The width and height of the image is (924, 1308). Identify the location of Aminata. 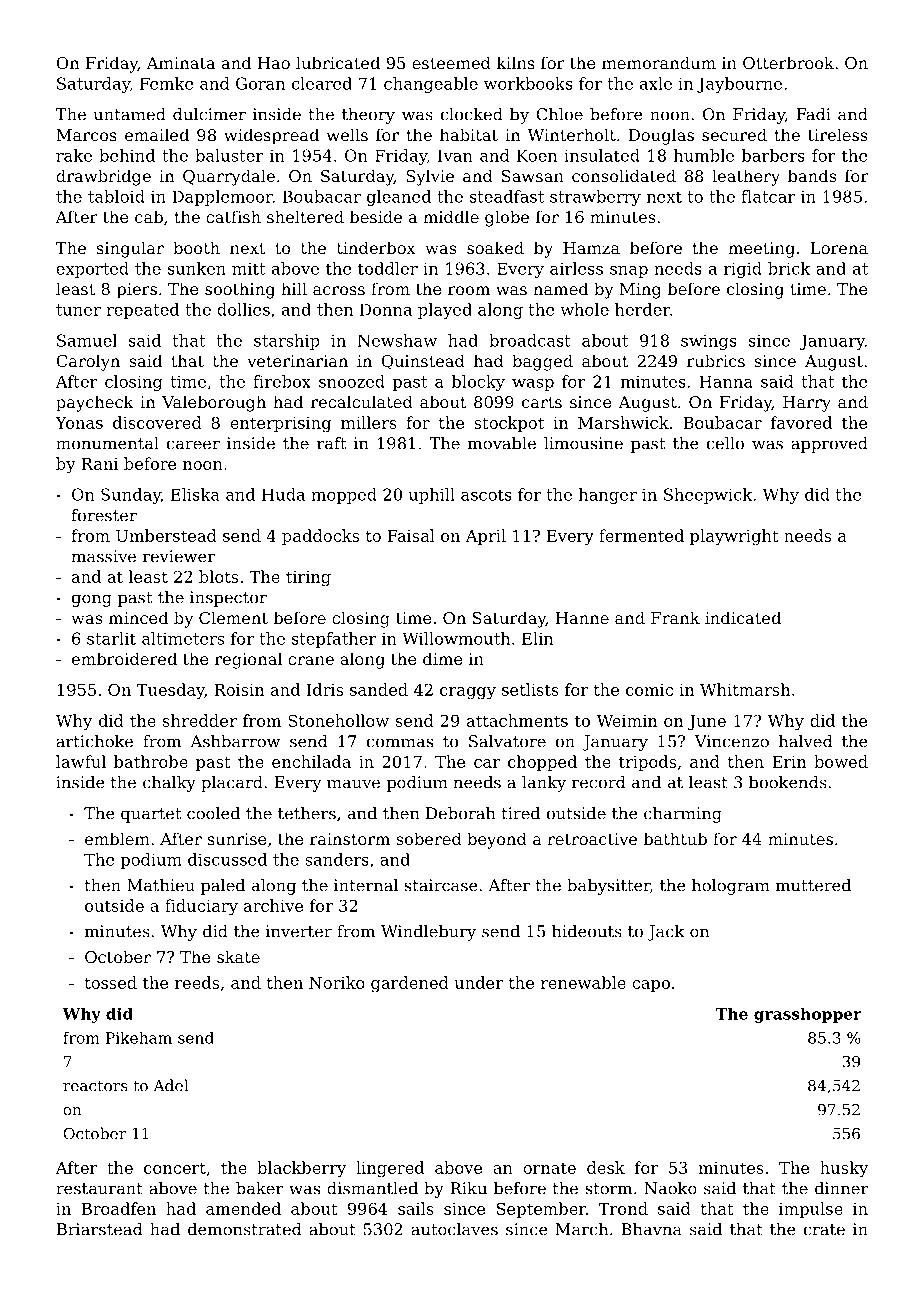
(180, 63).
